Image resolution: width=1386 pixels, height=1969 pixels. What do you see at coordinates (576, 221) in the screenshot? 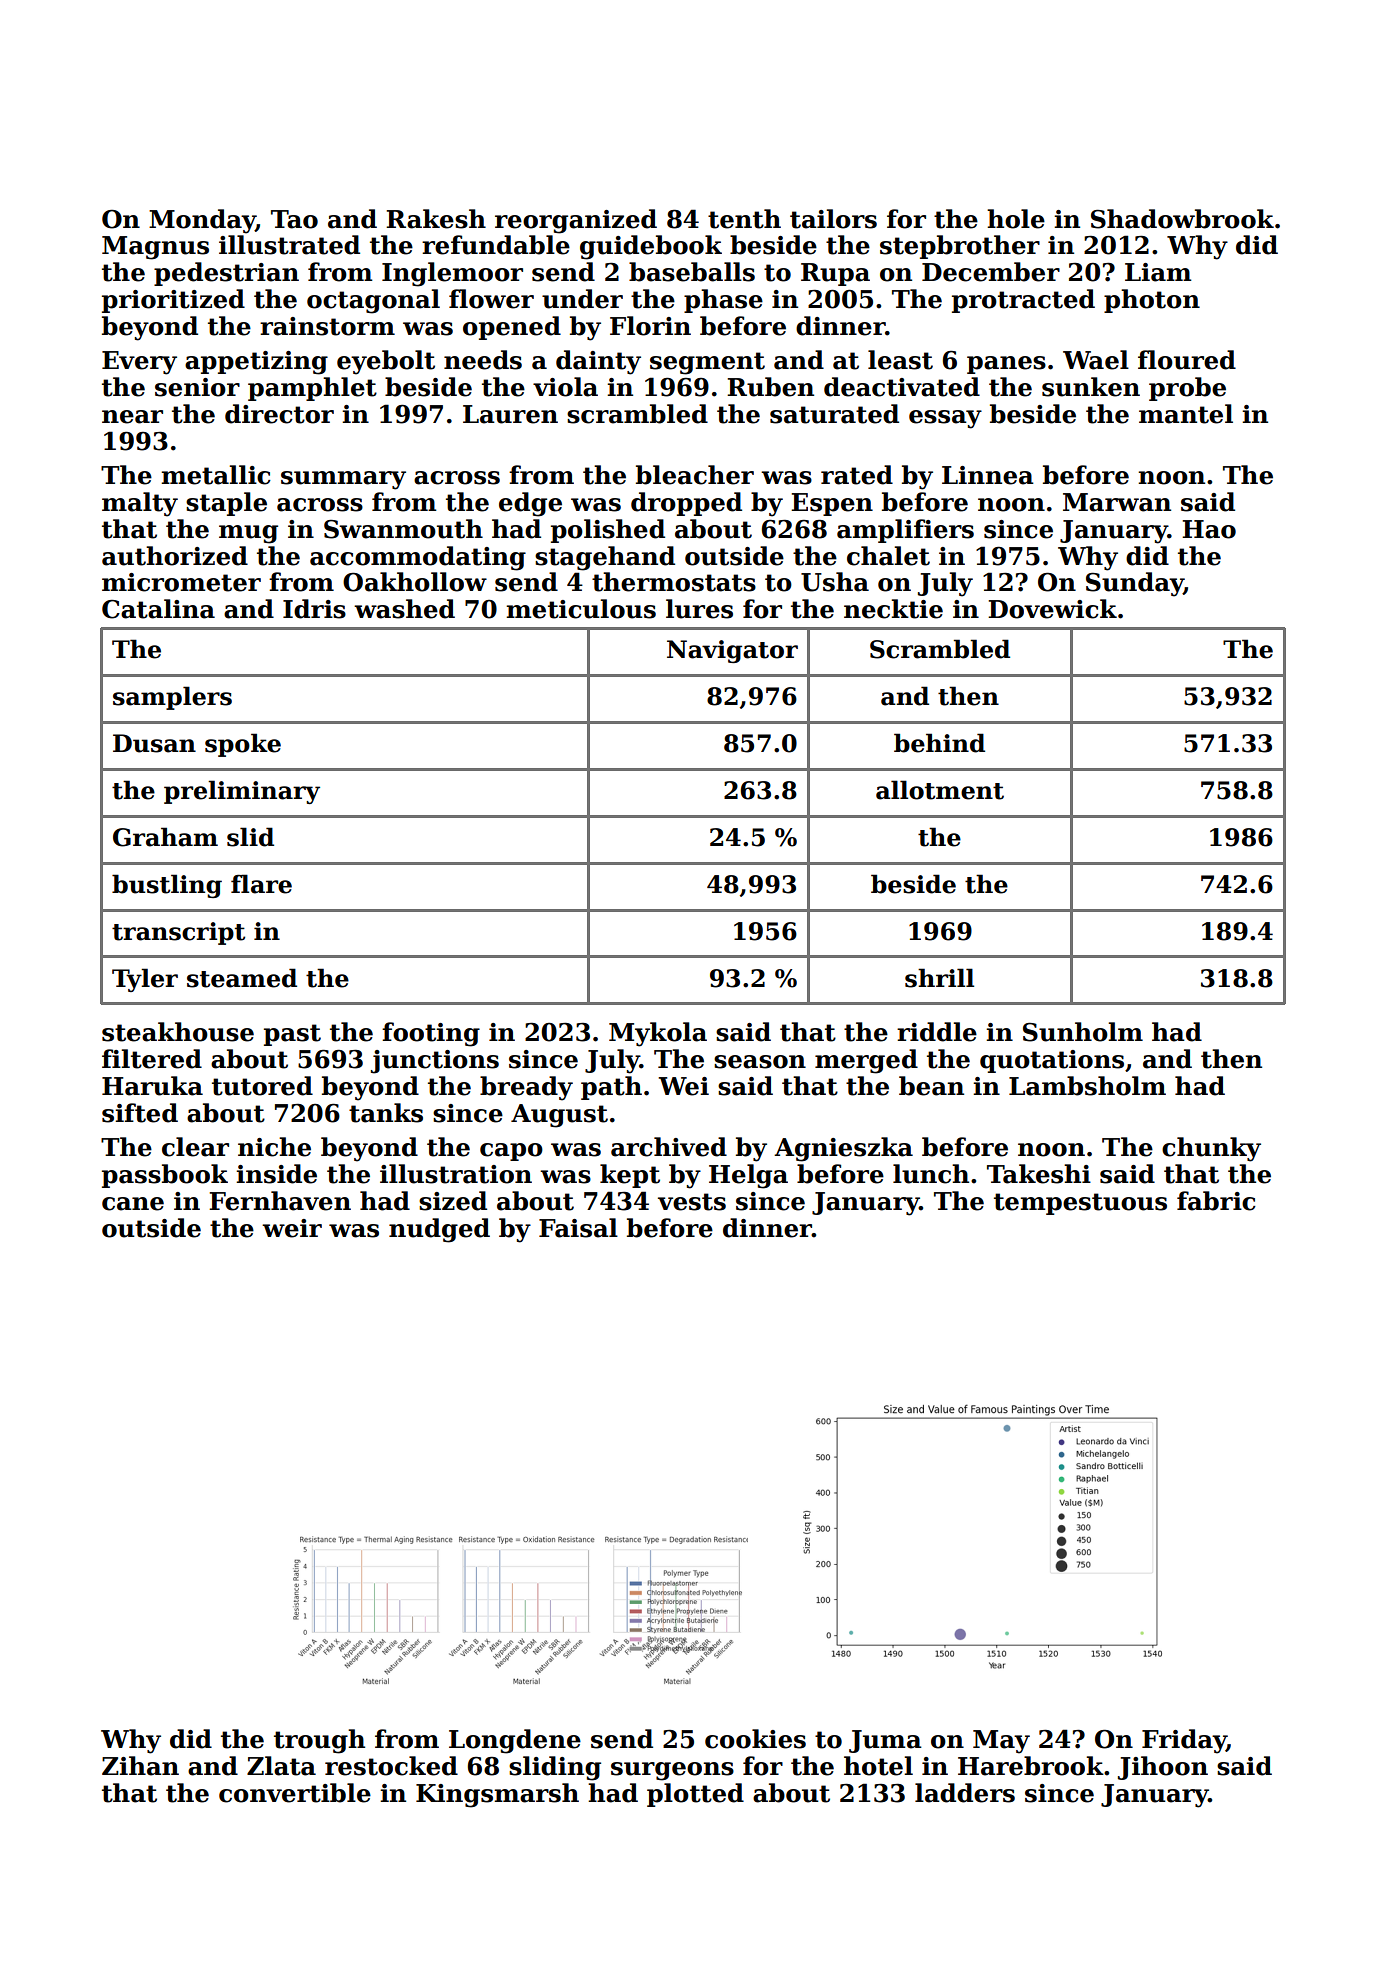
I see `reorganized` at bounding box center [576, 221].
